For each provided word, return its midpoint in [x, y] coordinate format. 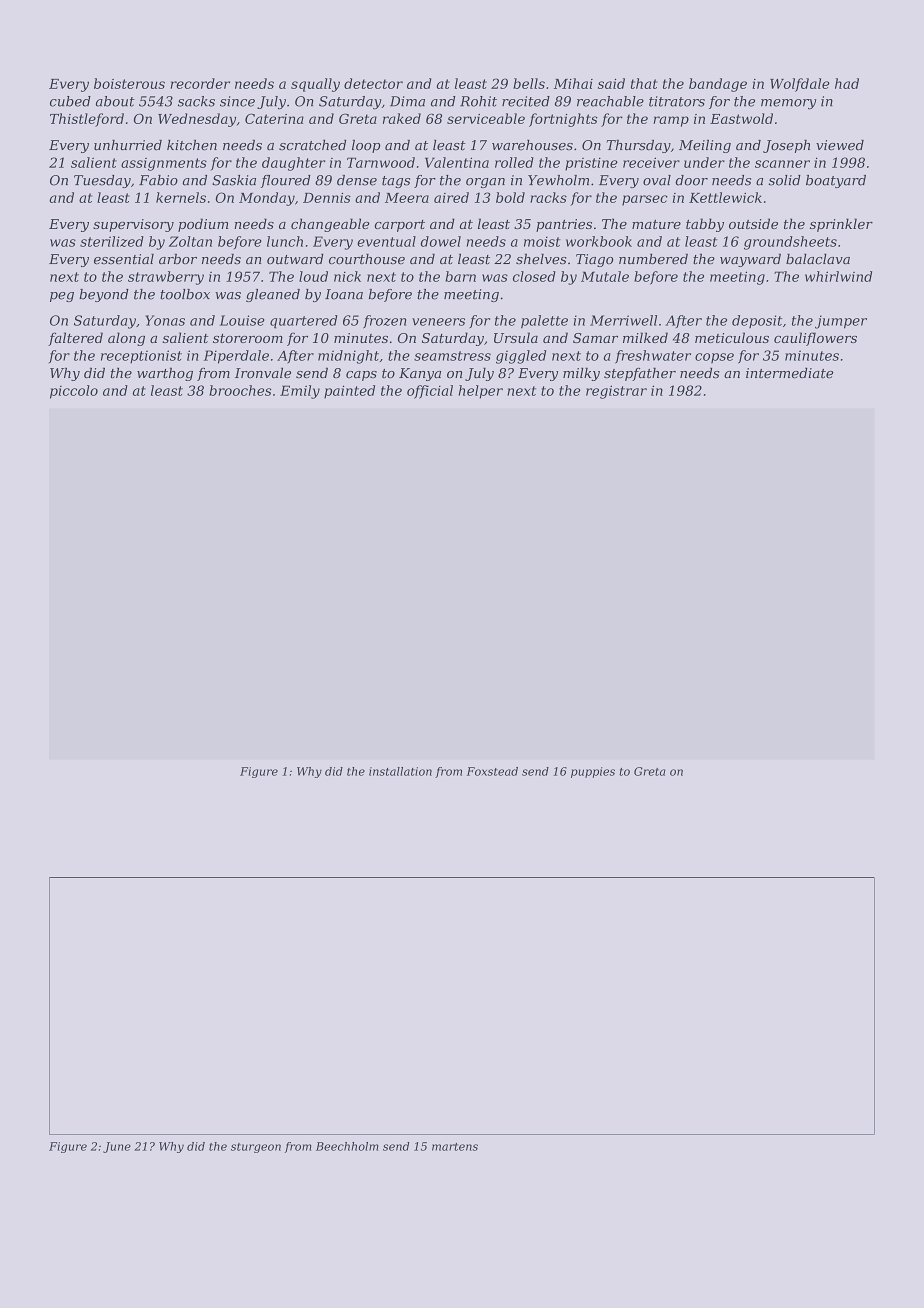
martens [455, 1147]
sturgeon [256, 1148]
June [117, 1147]
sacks [196, 101]
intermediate [789, 373]
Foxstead [492, 771]
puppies [593, 772]
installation [400, 771]
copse [714, 358]
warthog [165, 374]
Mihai [573, 83]
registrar [616, 392]
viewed [840, 145]
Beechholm [347, 1146]
